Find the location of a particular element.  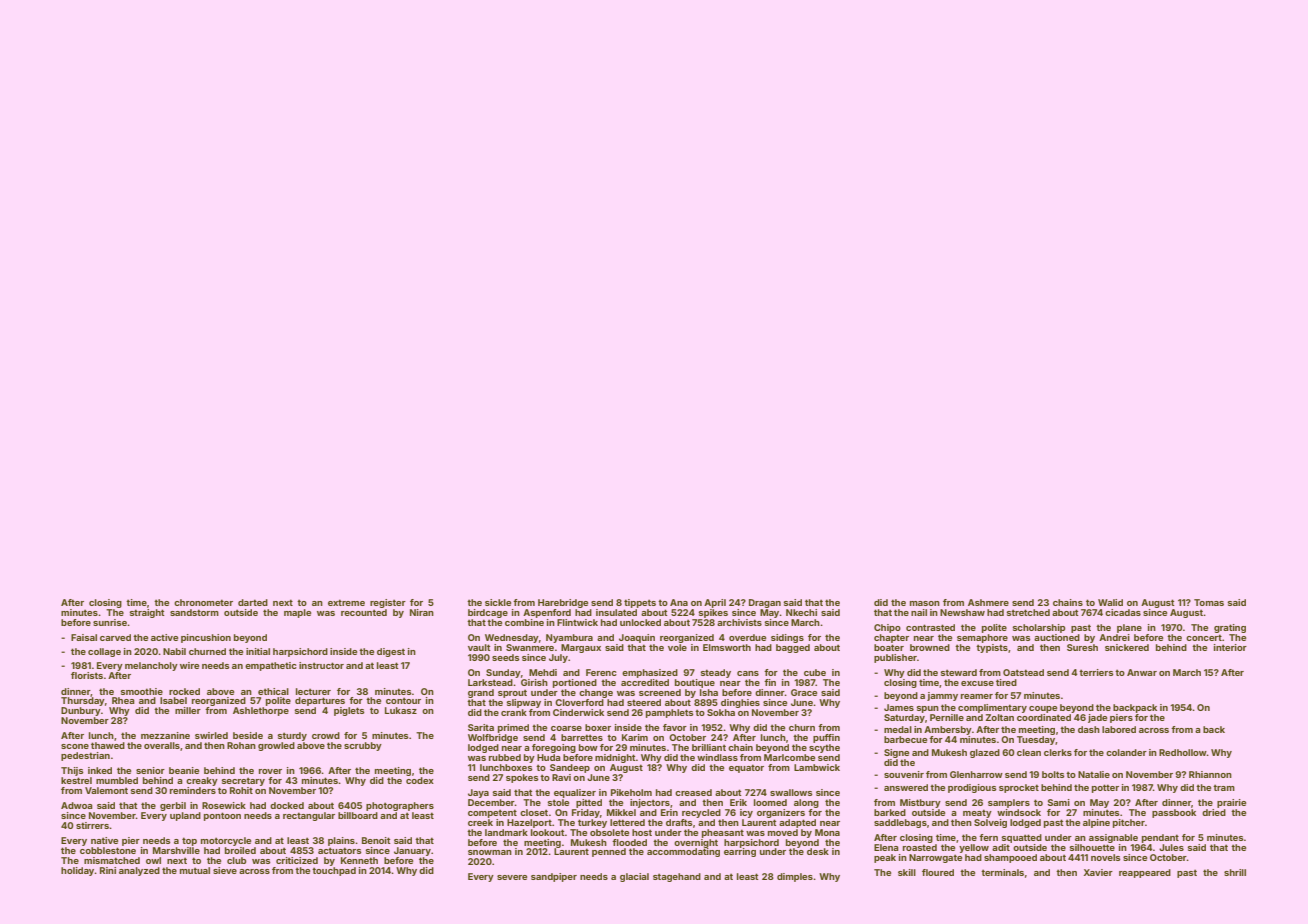

mason is located at coordinates (925, 603).
